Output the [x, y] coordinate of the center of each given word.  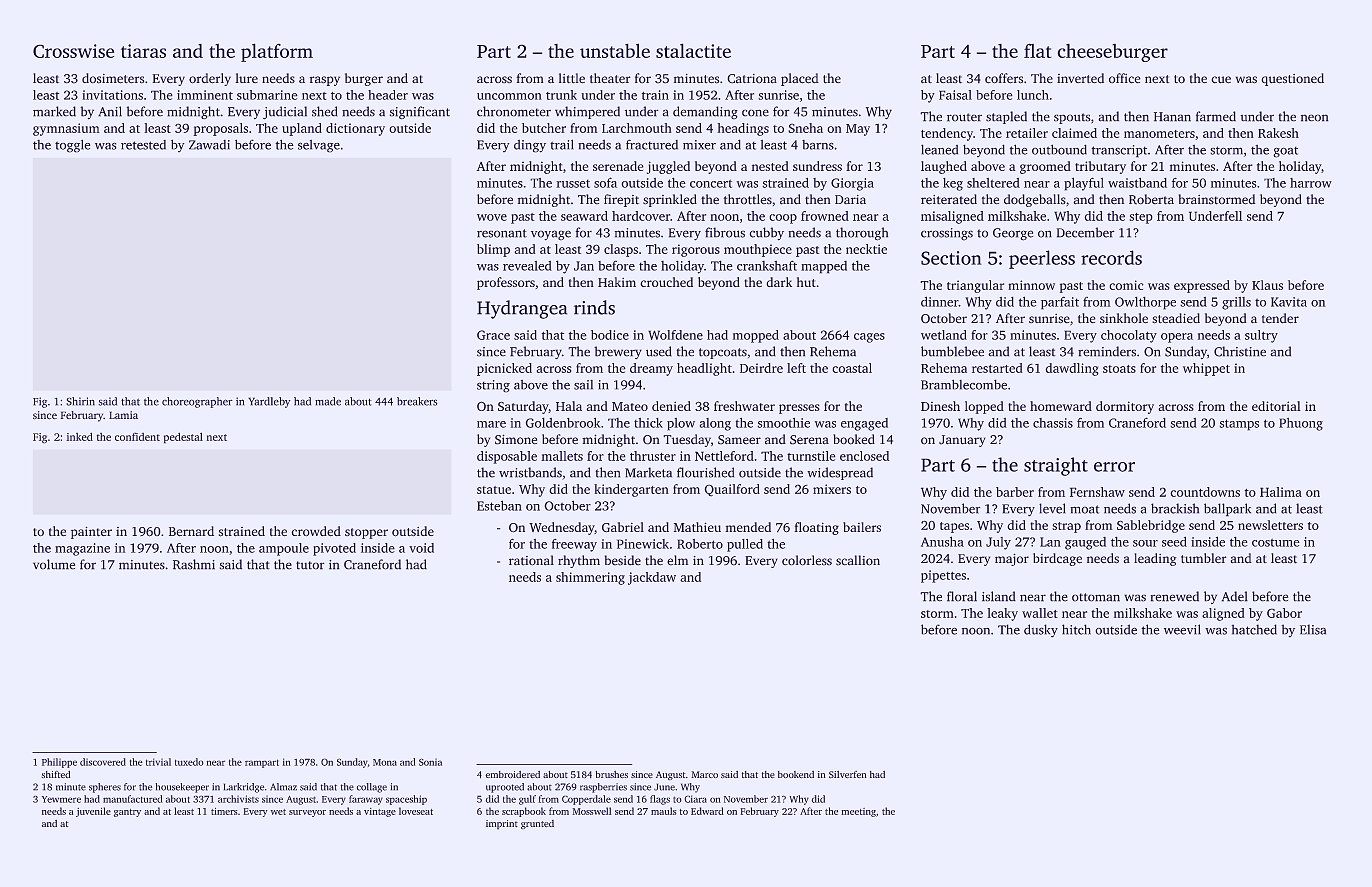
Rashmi [194, 564]
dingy [530, 146]
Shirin [81, 401]
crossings [947, 234]
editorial [1276, 406]
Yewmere [61, 799]
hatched [1254, 629]
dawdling [1072, 369]
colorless [807, 560]
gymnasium [66, 129]
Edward [707, 811]
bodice [610, 335]
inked [80, 437]
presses [799, 409]
